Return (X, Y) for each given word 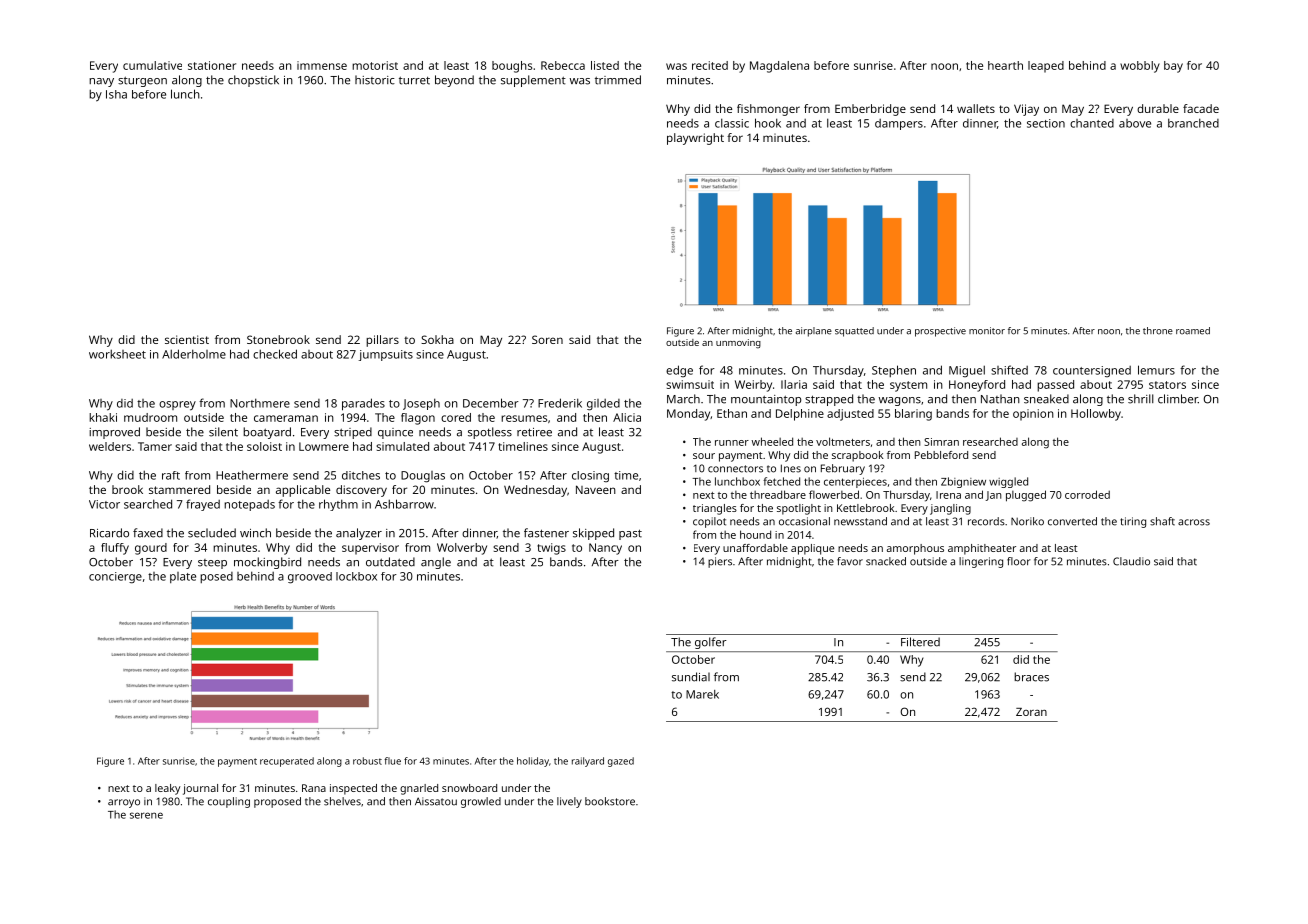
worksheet (117, 354)
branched (1193, 123)
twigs (551, 549)
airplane (814, 332)
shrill (1141, 399)
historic (375, 80)
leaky (167, 789)
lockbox (356, 576)
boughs (512, 67)
